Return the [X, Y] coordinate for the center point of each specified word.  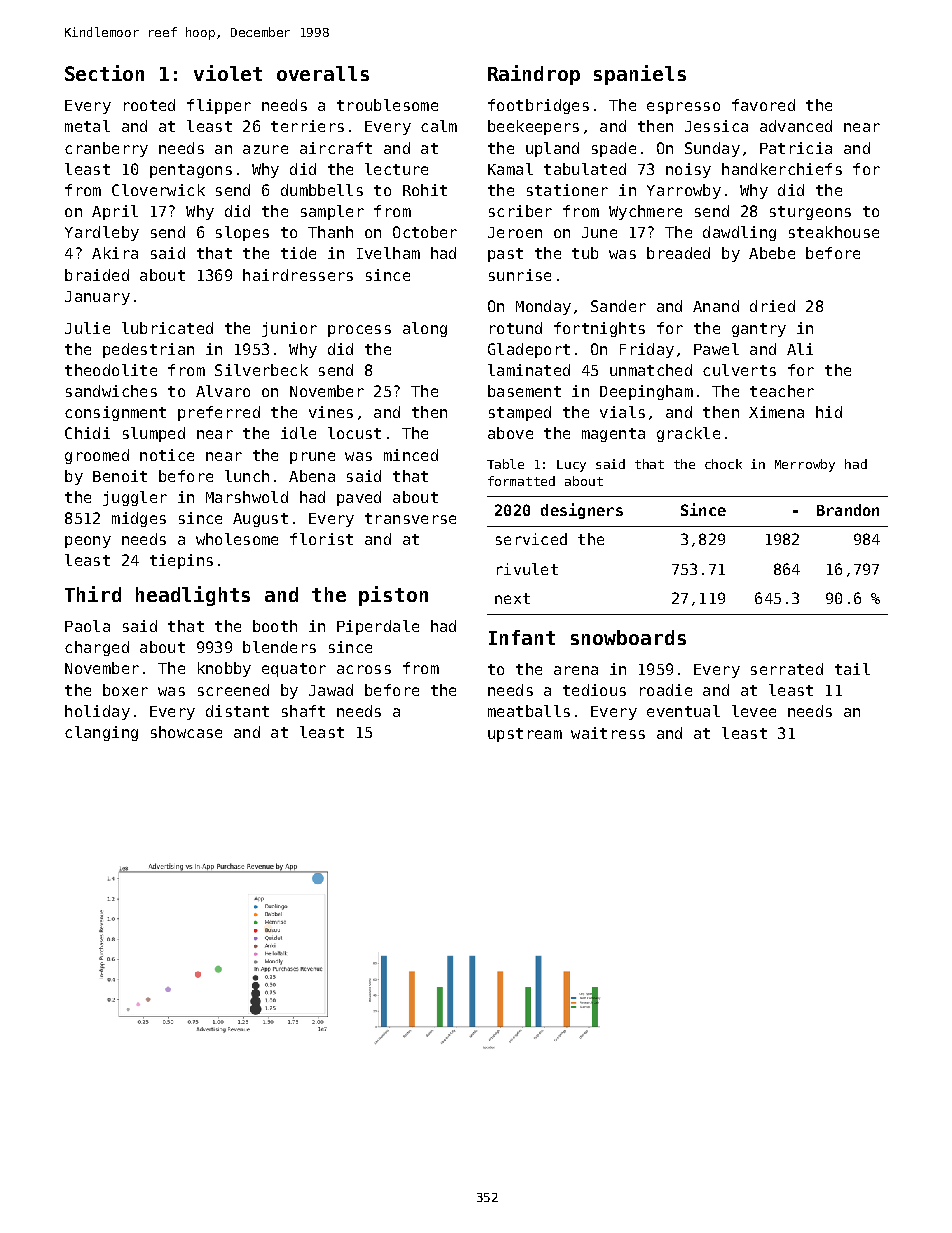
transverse [410, 518]
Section [104, 73]
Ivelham [388, 253]
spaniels [640, 75]
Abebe [772, 253]
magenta [613, 435]
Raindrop [534, 75]
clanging [101, 733]
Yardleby [102, 233]
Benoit [120, 476]
